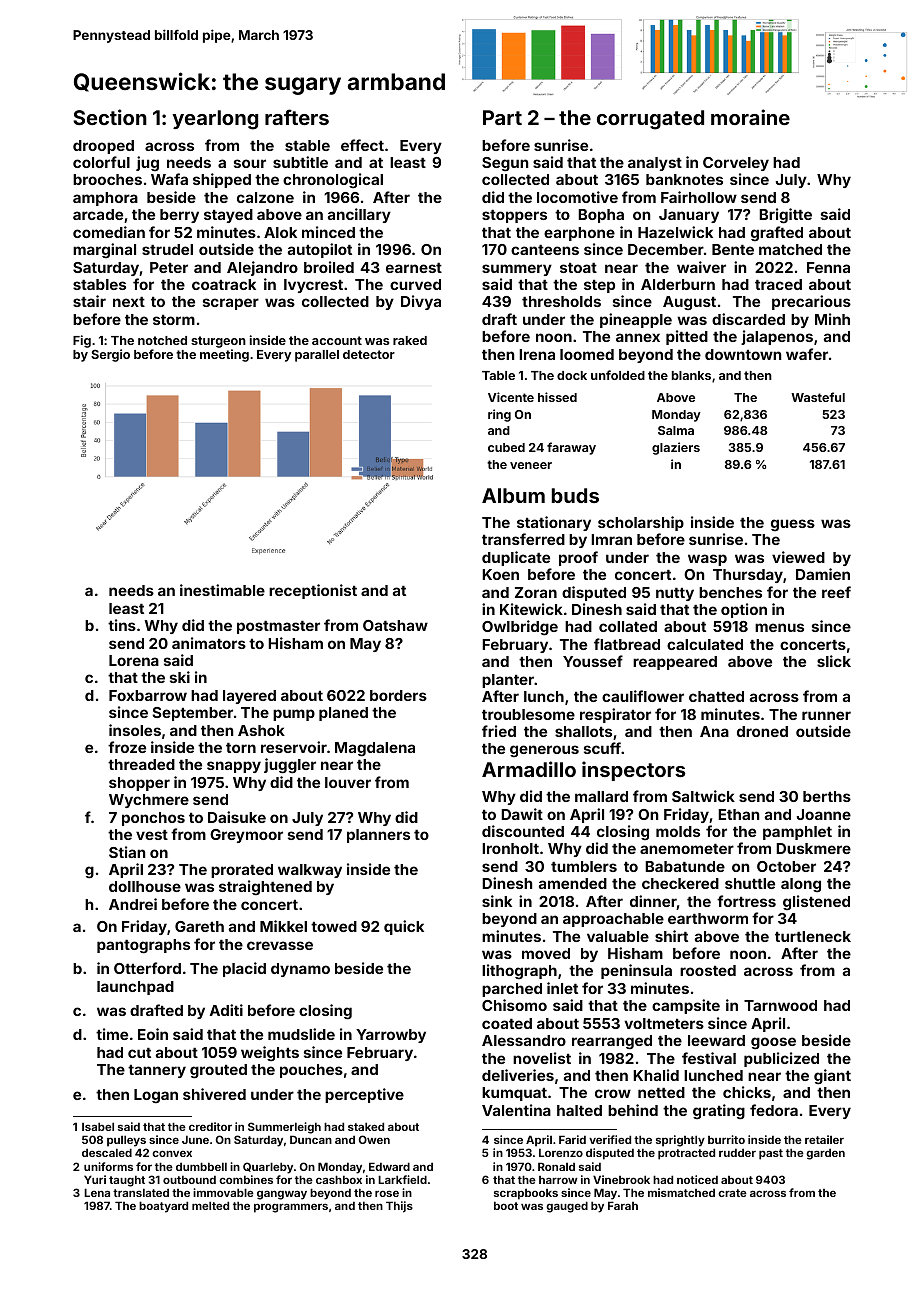 The height and width of the image is (1308, 924). I want to click on Section, so click(110, 117).
